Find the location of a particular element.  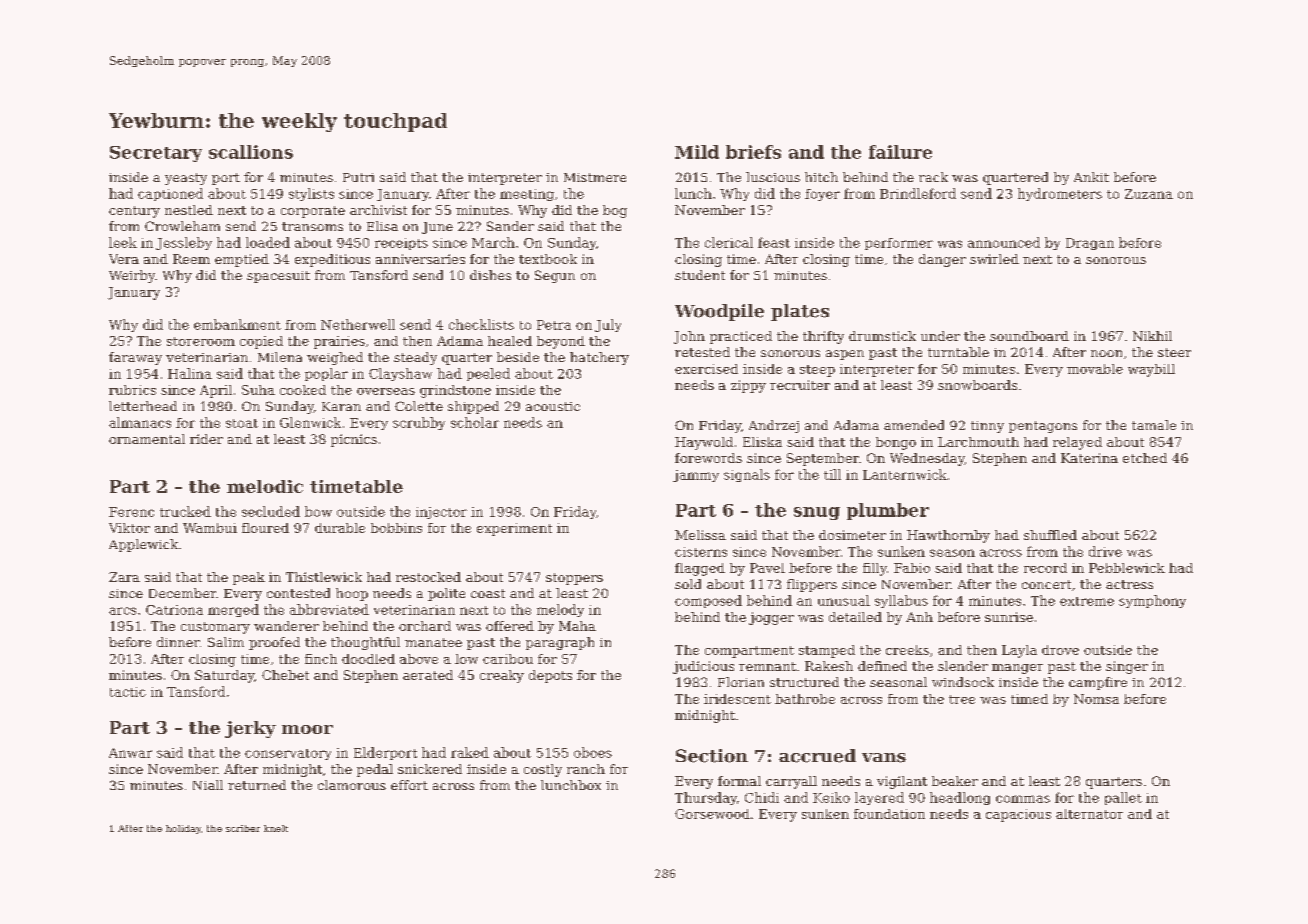

hatchery is located at coordinates (599, 358).
